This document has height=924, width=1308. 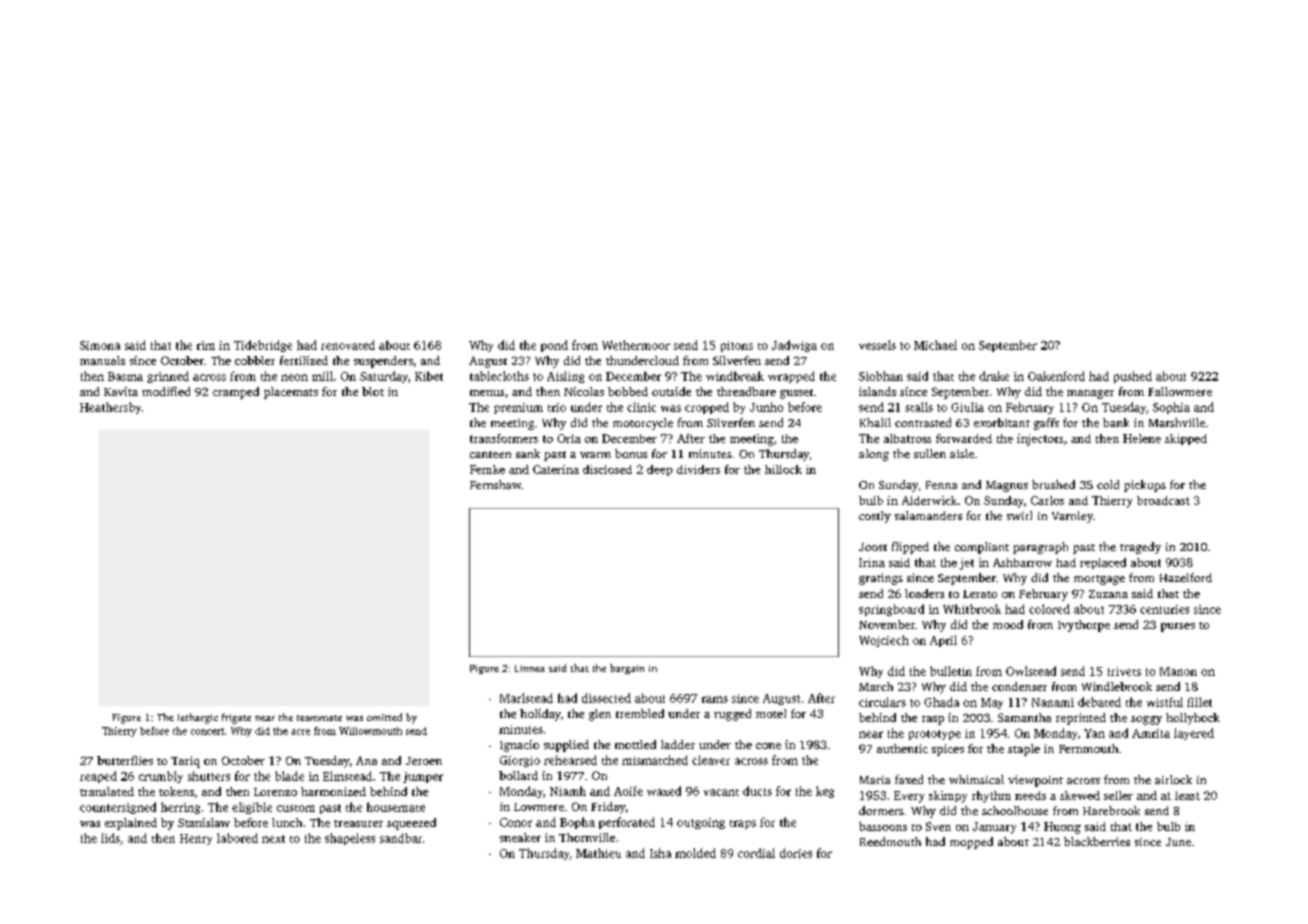 I want to click on bulletin, so click(x=951, y=671).
